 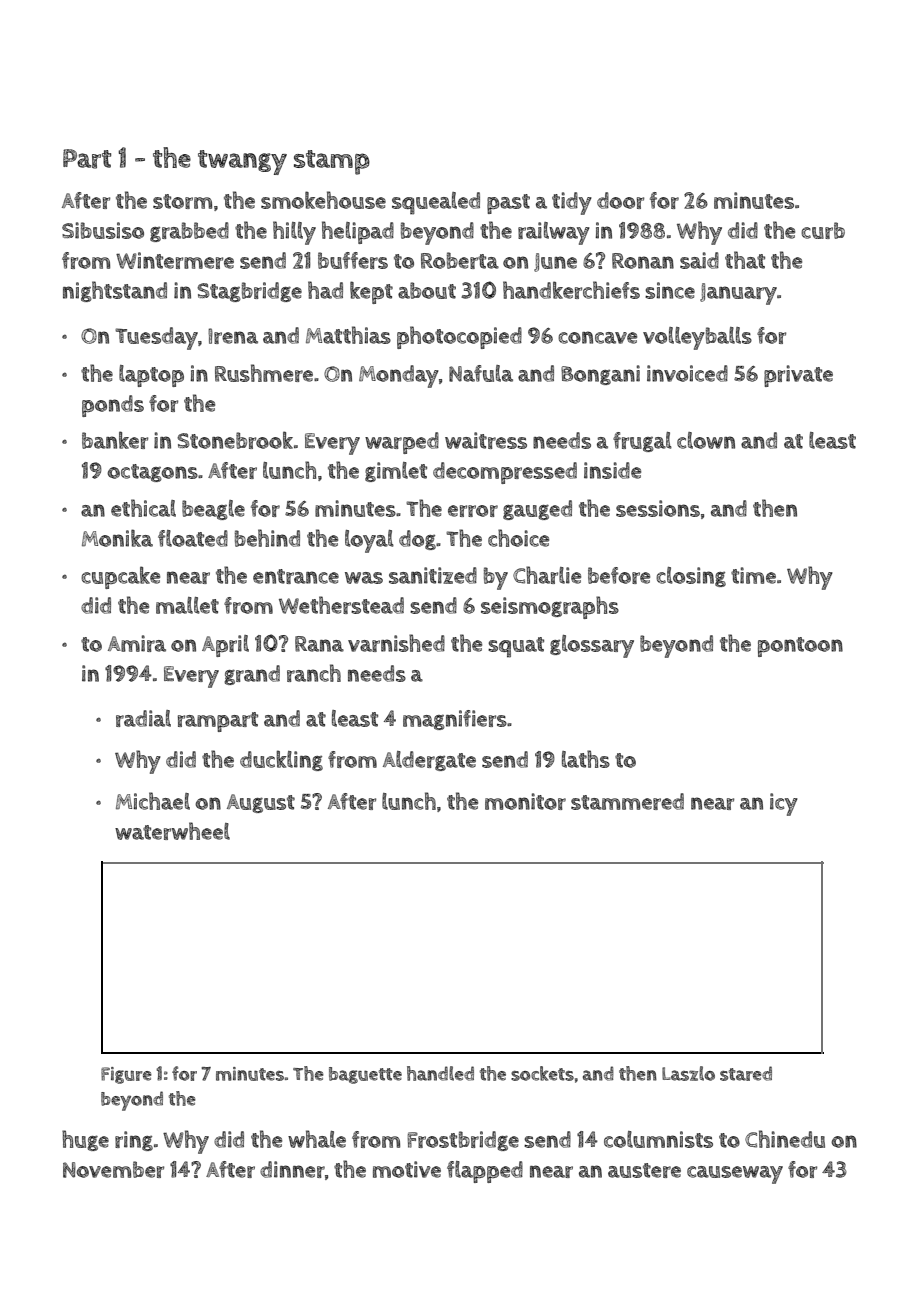 What do you see at coordinates (746, 1073) in the image?
I see `stared` at bounding box center [746, 1073].
